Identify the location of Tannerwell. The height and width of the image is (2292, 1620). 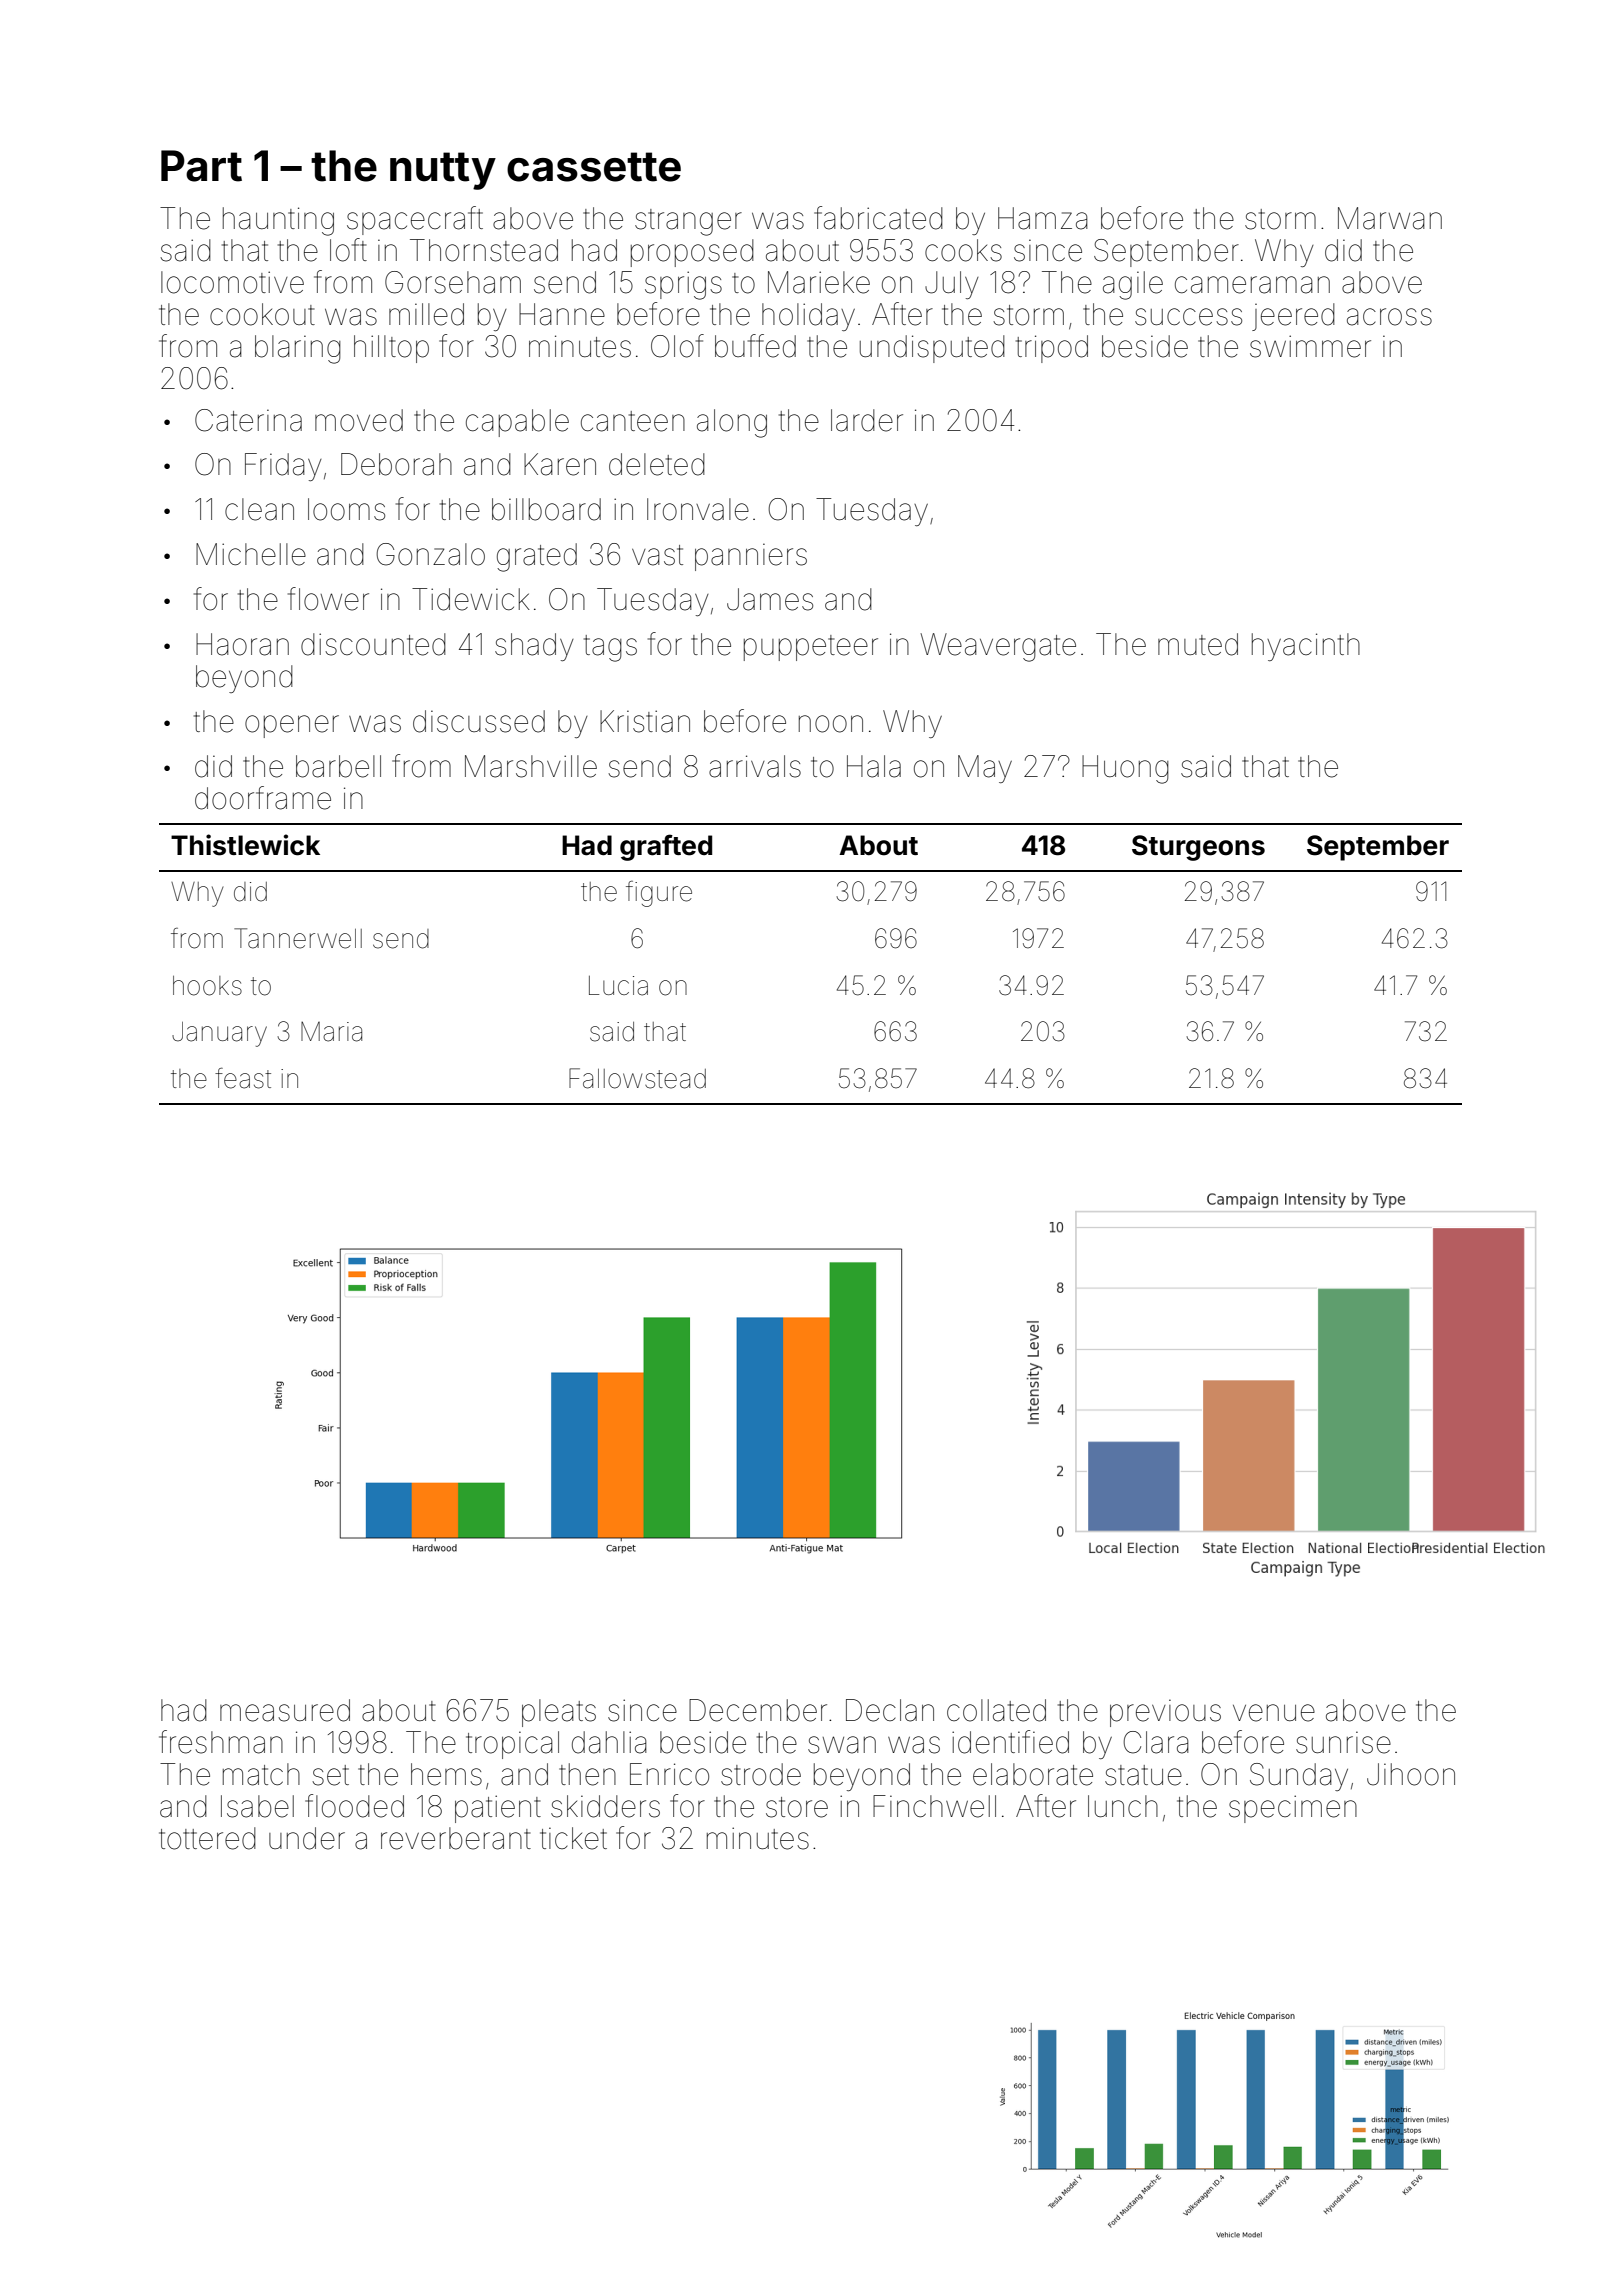
(298, 938).
